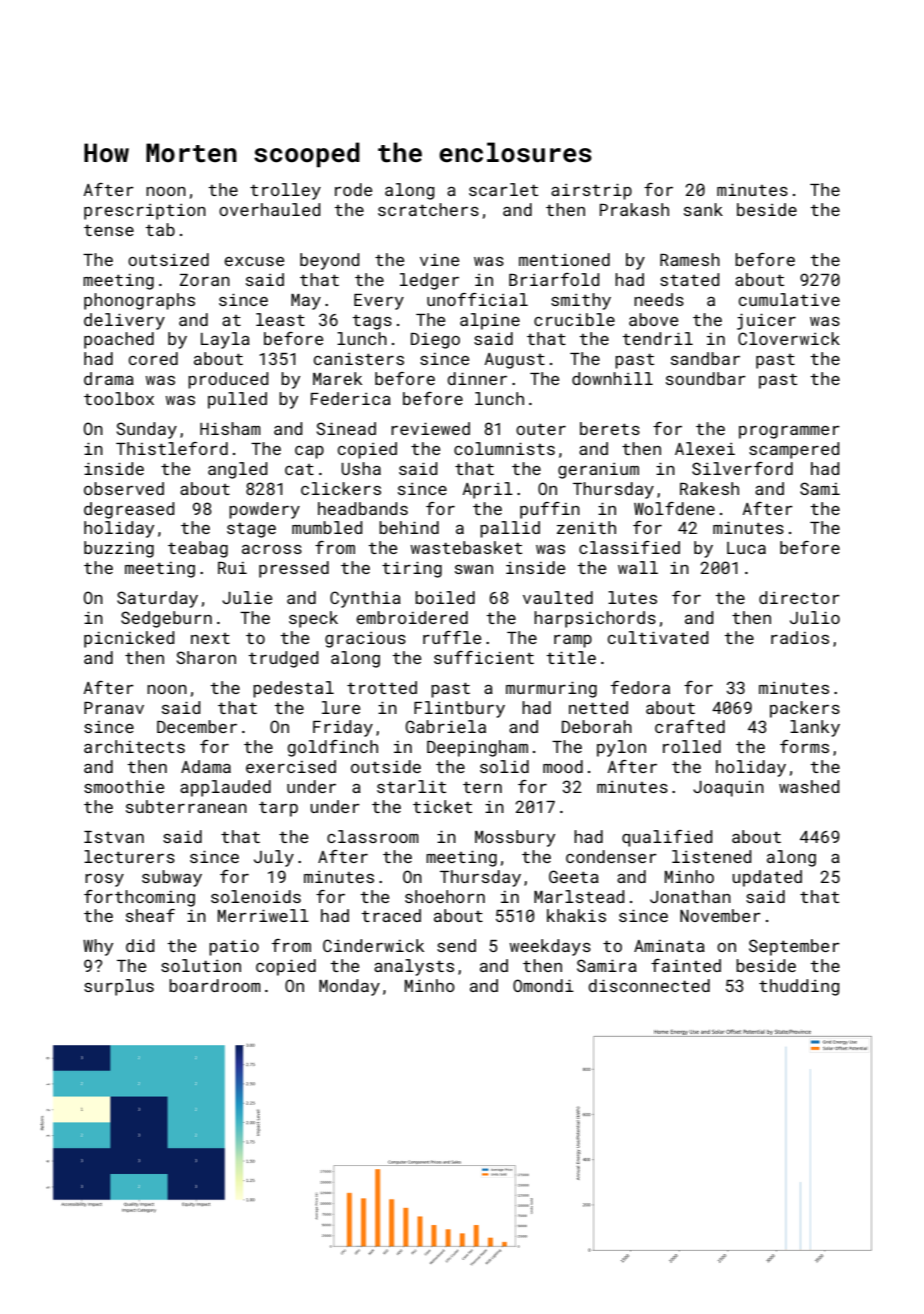 This image has height=1314, width=924. I want to click on boiled, so click(445, 597).
